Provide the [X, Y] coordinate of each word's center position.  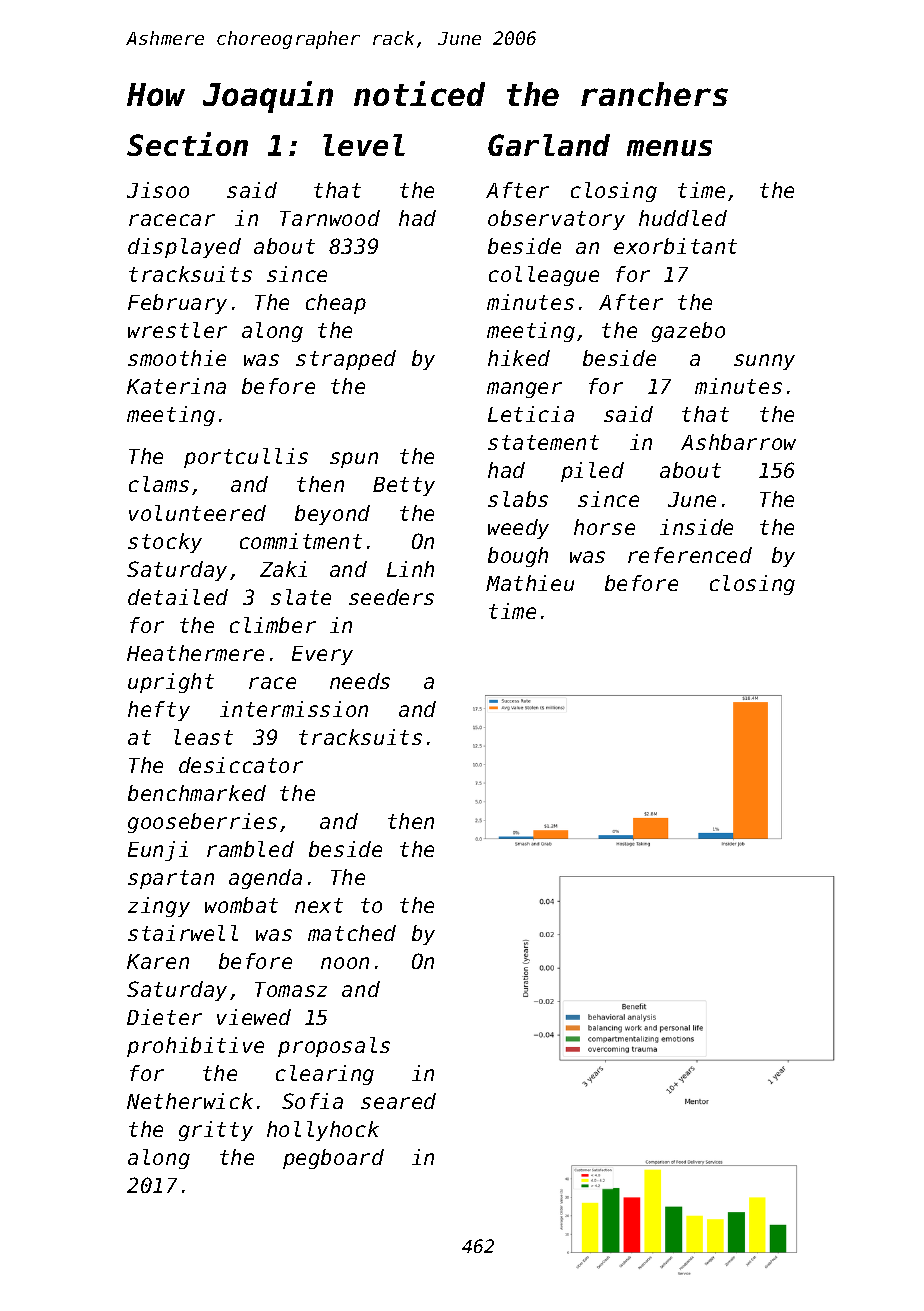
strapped [346, 360]
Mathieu [530, 583]
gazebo [688, 332]
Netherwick [190, 1101]
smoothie [177, 358]
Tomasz [291, 989]
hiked [519, 358]
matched [352, 933]
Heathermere [195, 653]
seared [398, 1101]
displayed [184, 248]
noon [345, 963]
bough [518, 557]
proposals [334, 1047]
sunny [764, 362]
